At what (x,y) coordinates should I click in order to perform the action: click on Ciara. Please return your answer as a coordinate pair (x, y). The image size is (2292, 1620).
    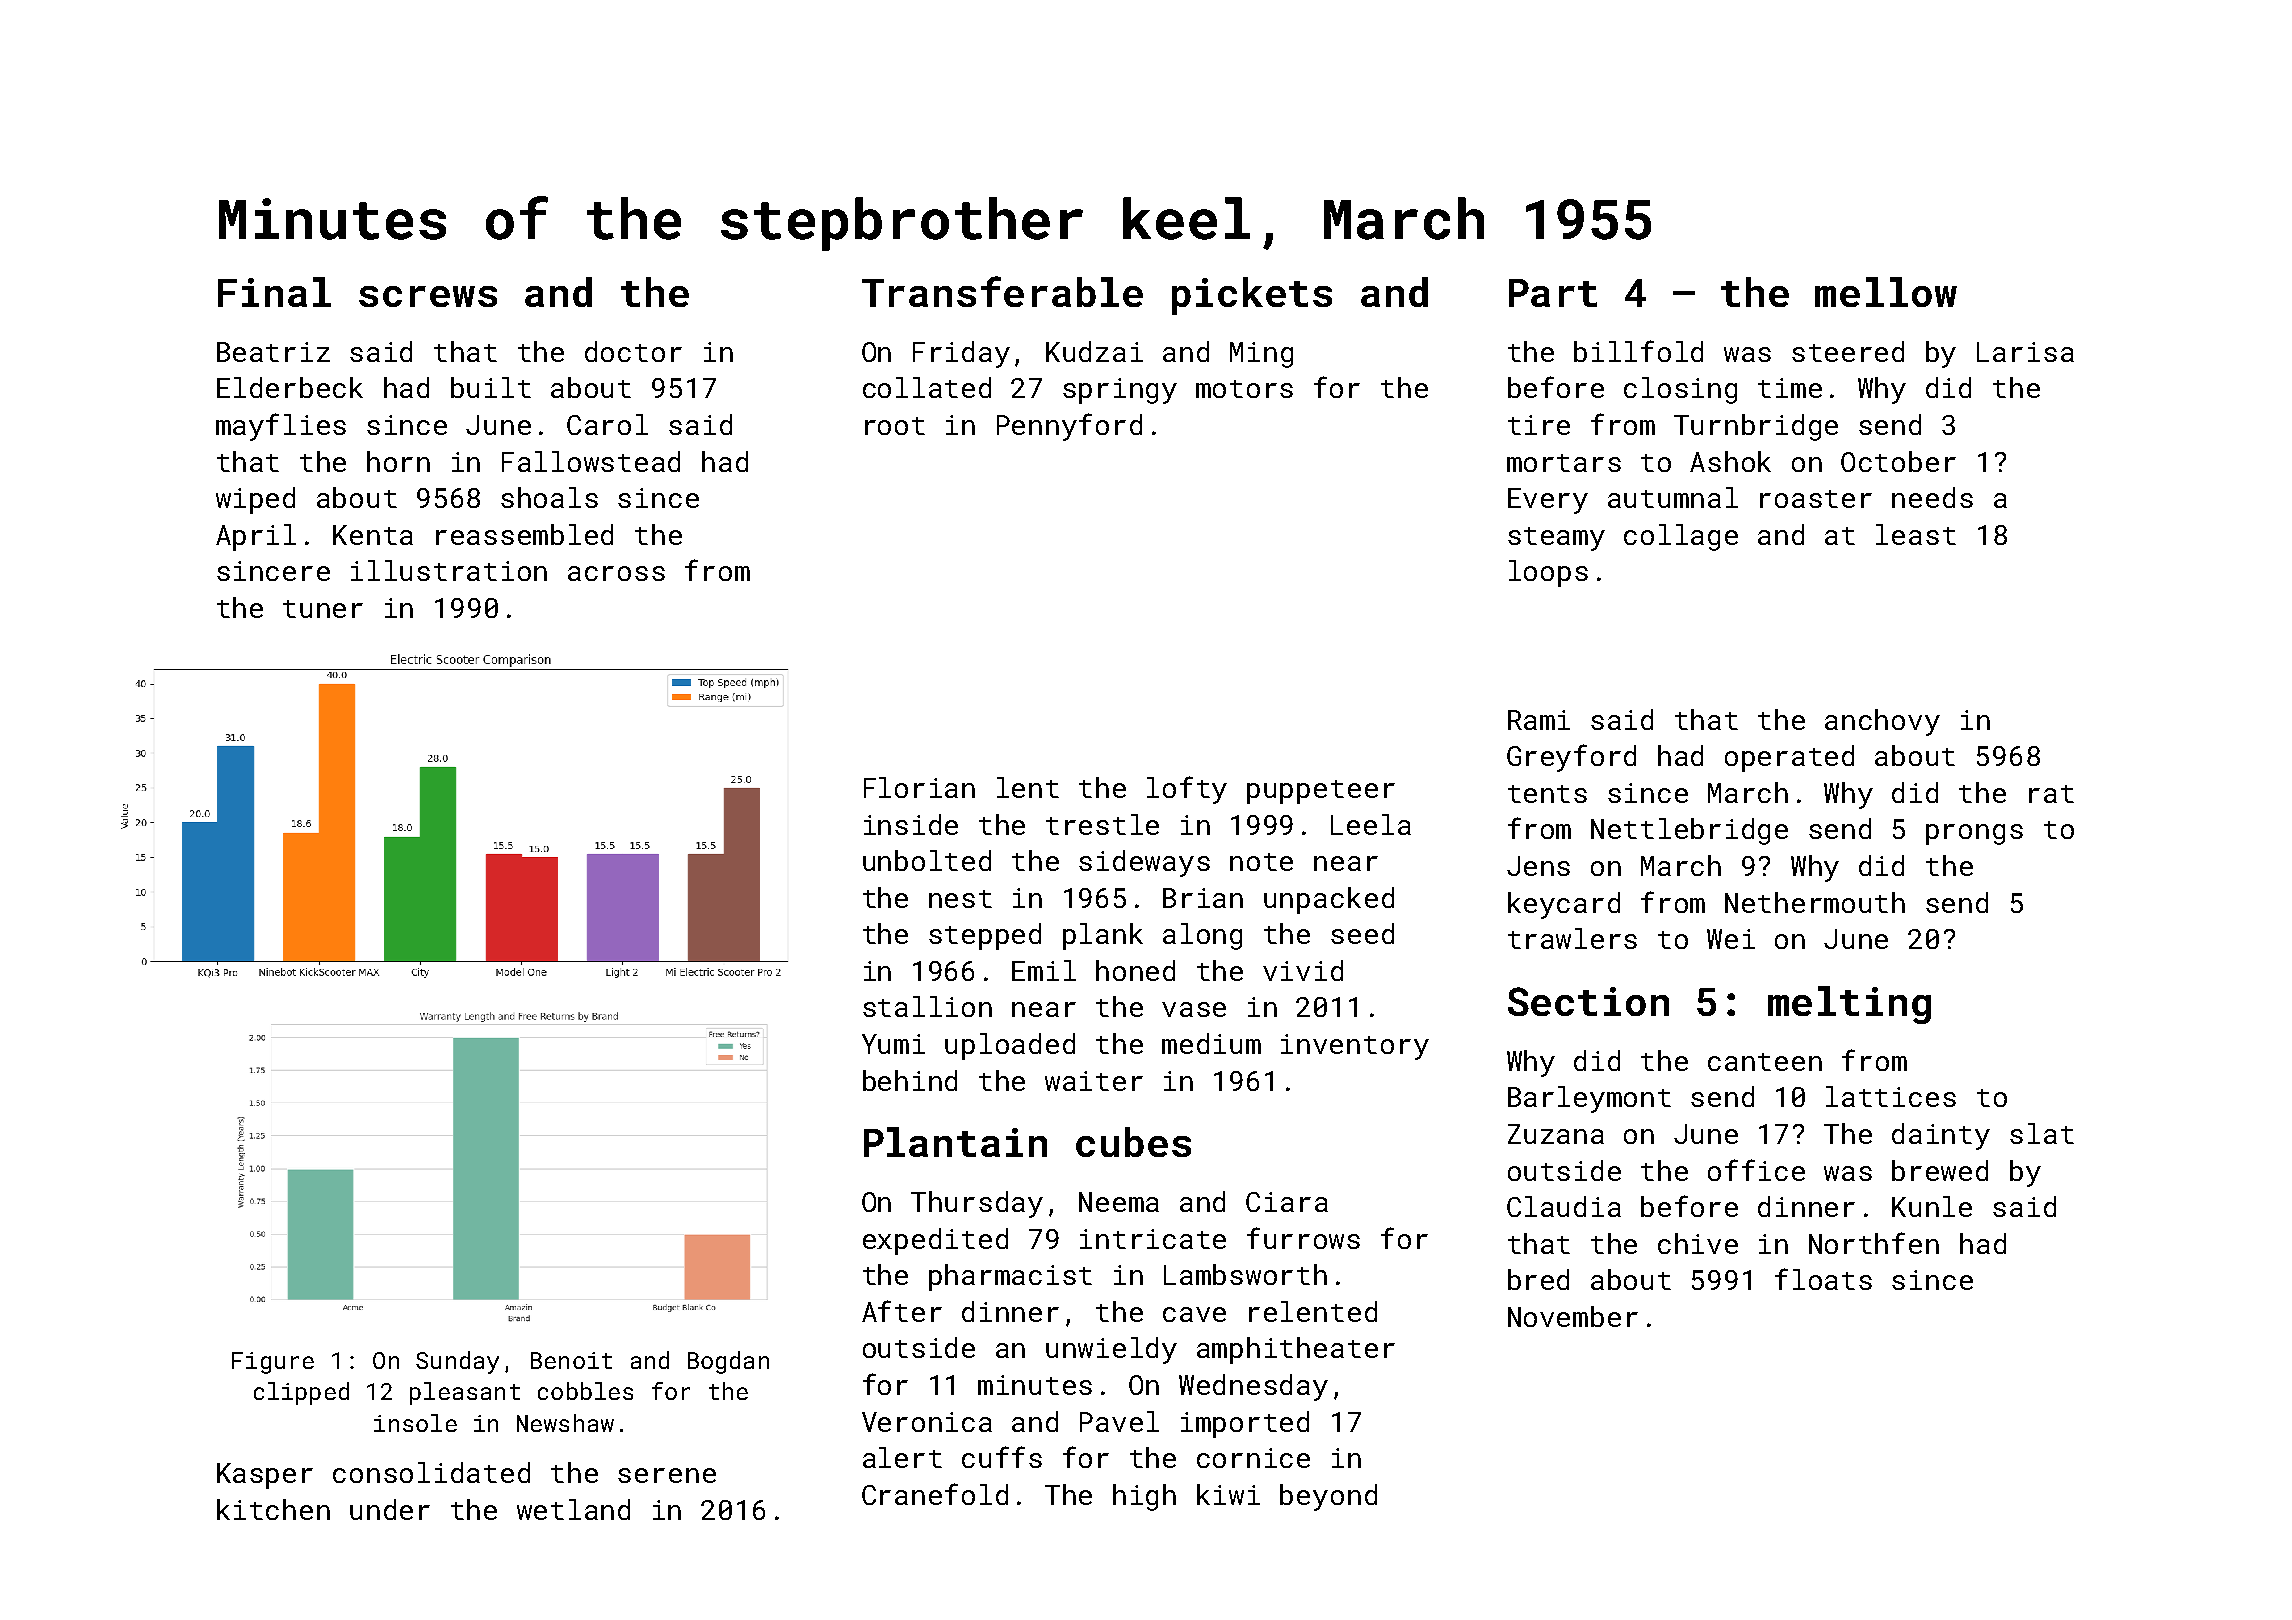
    Looking at the image, I should click on (1287, 1202).
